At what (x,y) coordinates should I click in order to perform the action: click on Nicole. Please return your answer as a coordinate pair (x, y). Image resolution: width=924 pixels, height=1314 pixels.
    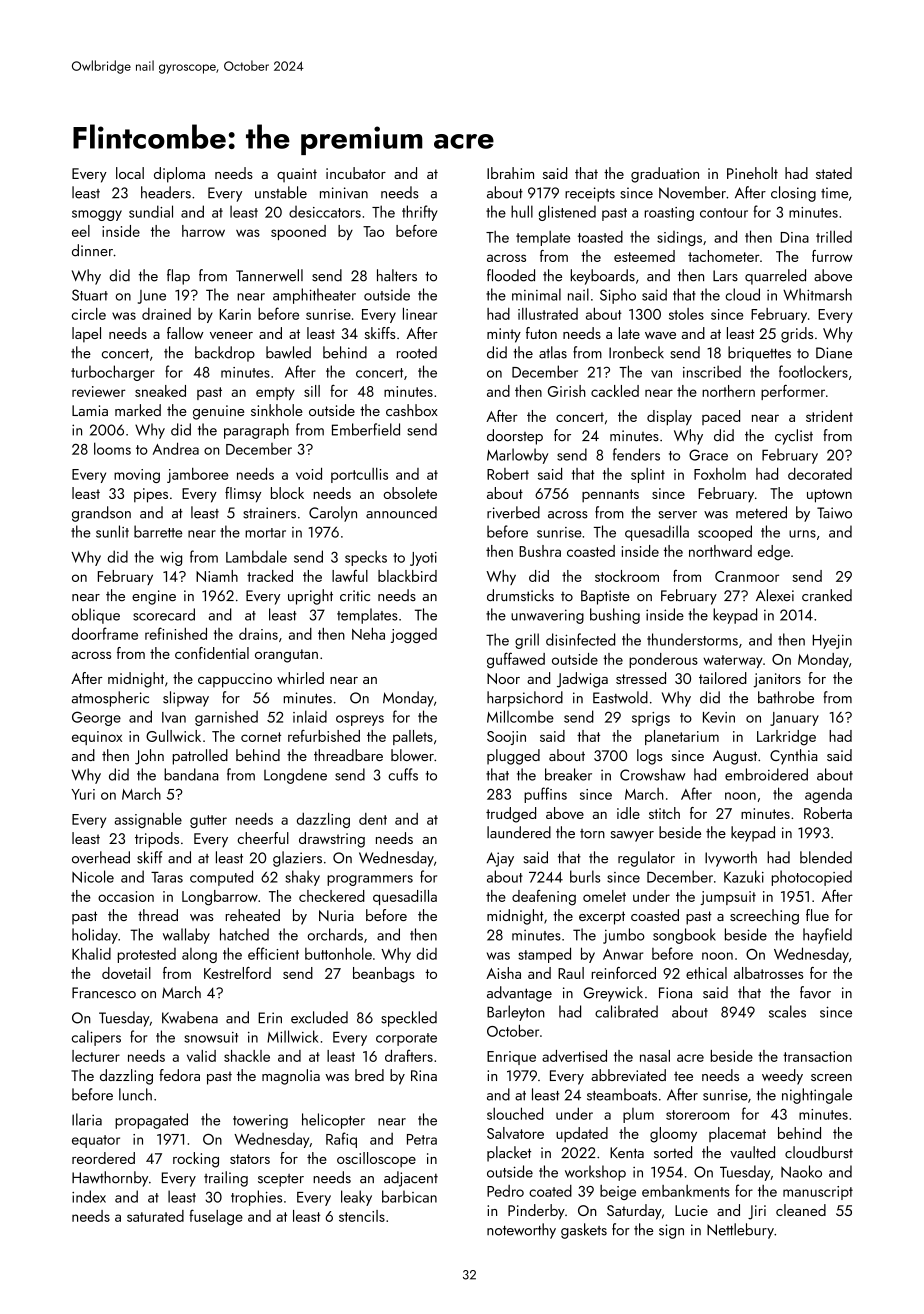
    Looking at the image, I should click on (93, 876).
